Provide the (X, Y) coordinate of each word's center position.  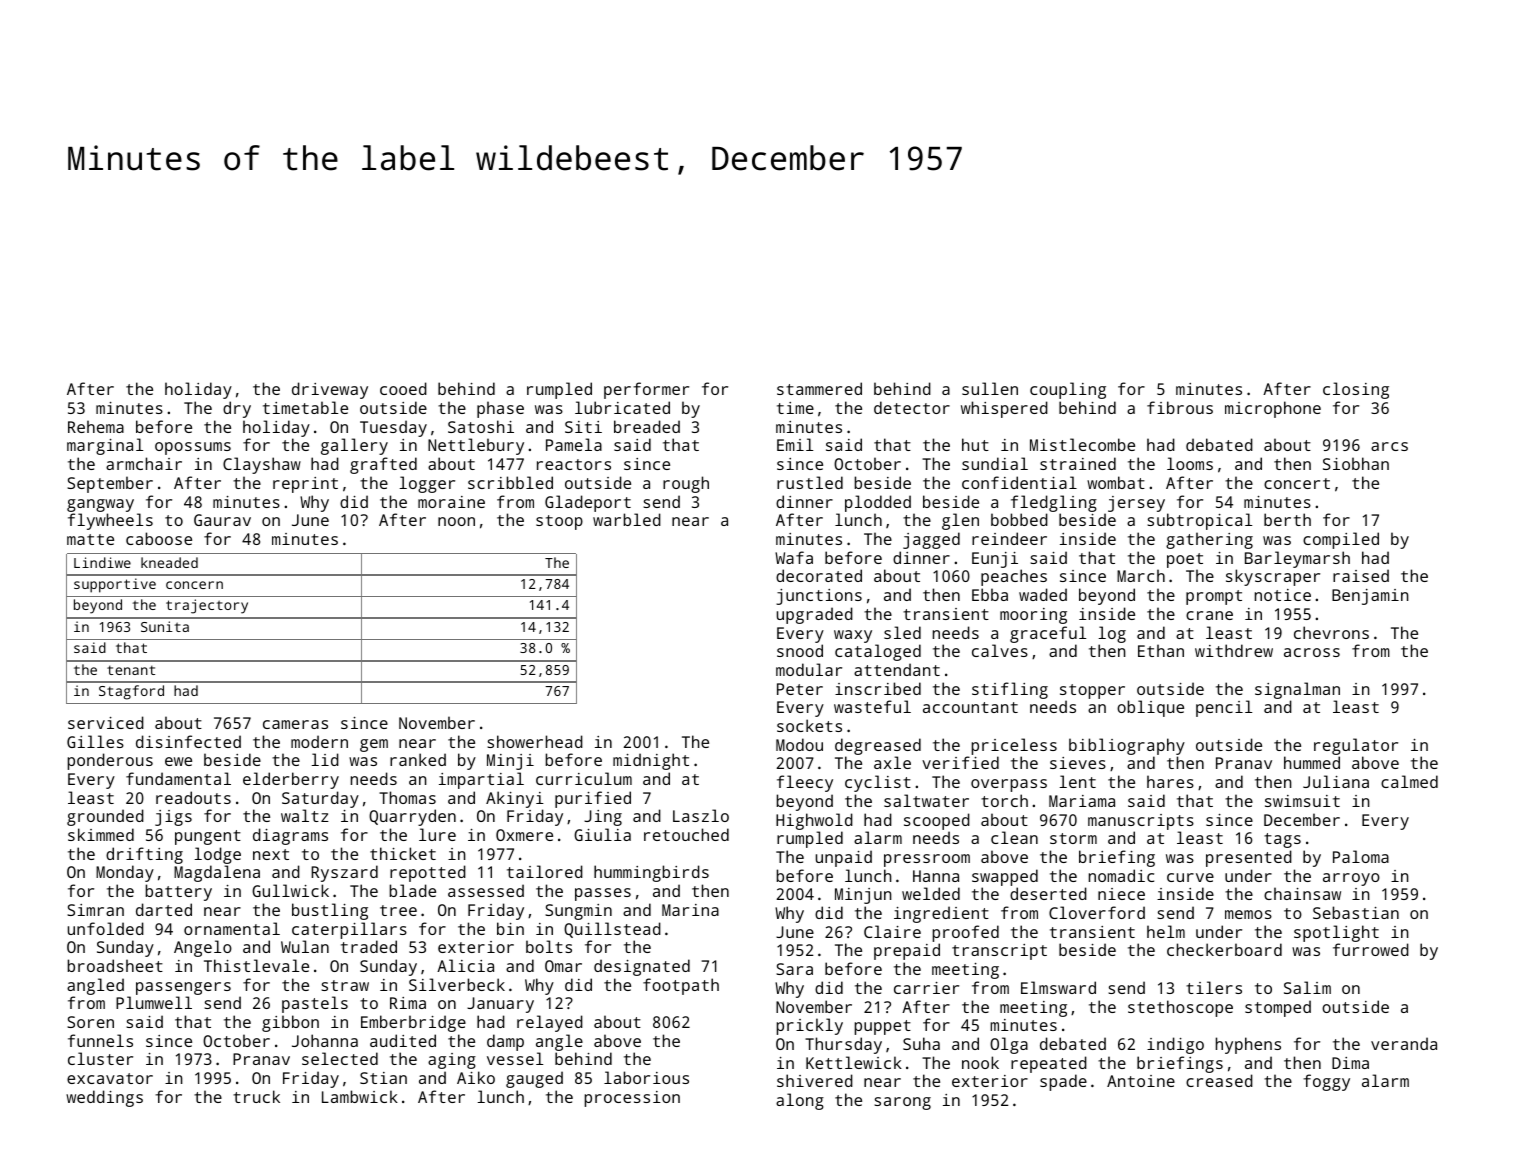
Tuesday (393, 428)
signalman (1297, 690)
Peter (800, 689)
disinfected (188, 741)
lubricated (622, 407)
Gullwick (290, 890)
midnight (651, 761)
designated (642, 967)
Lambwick (360, 1096)
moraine (451, 502)
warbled (627, 519)
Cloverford (1097, 912)
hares (1170, 781)
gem (374, 745)
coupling (1068, 390)
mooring (1033, 616)
